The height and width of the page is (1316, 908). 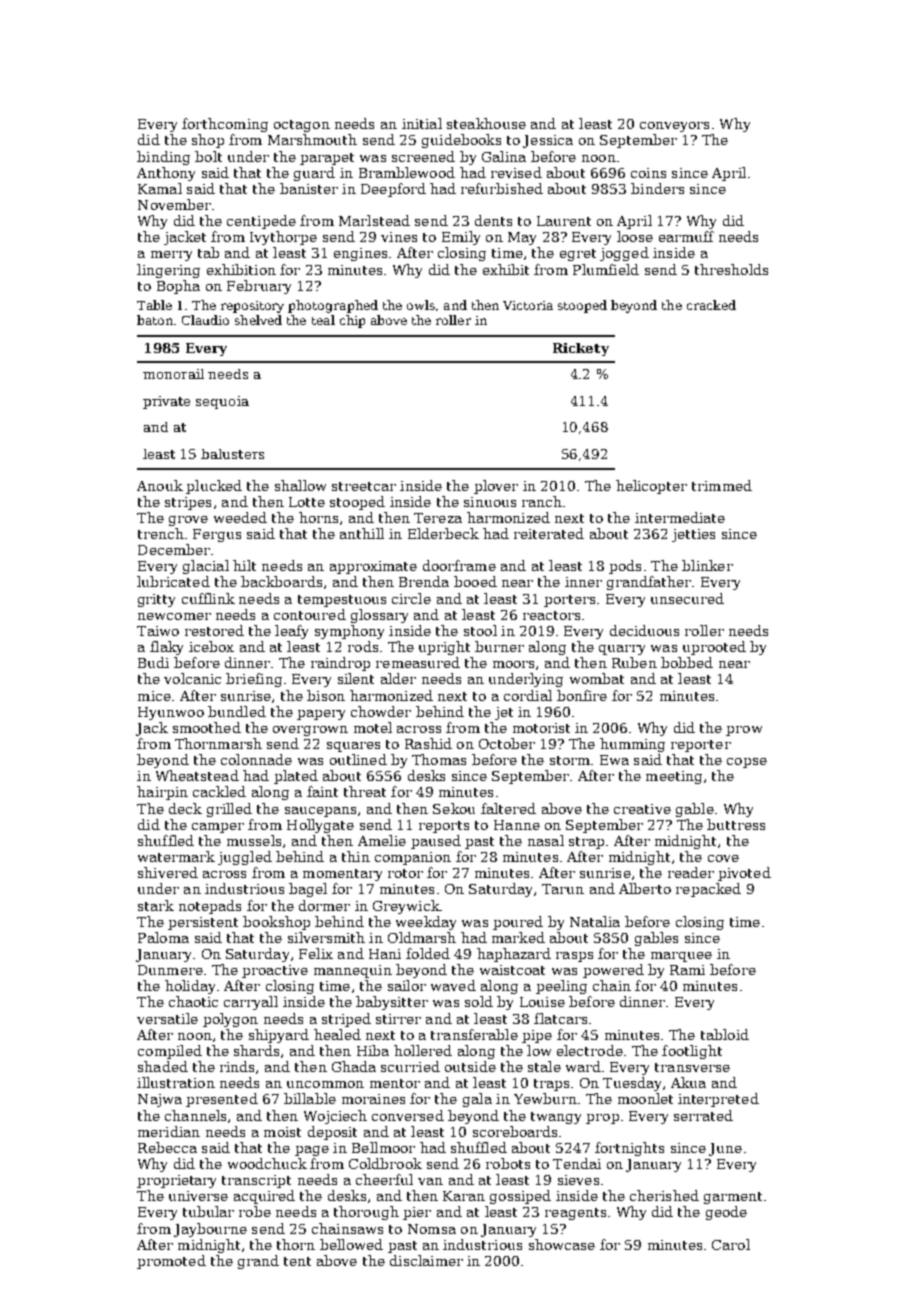 What do you see at coordinates (171, 1262) in the page?
I see `promoted` at bounding box center [171, 1262].
